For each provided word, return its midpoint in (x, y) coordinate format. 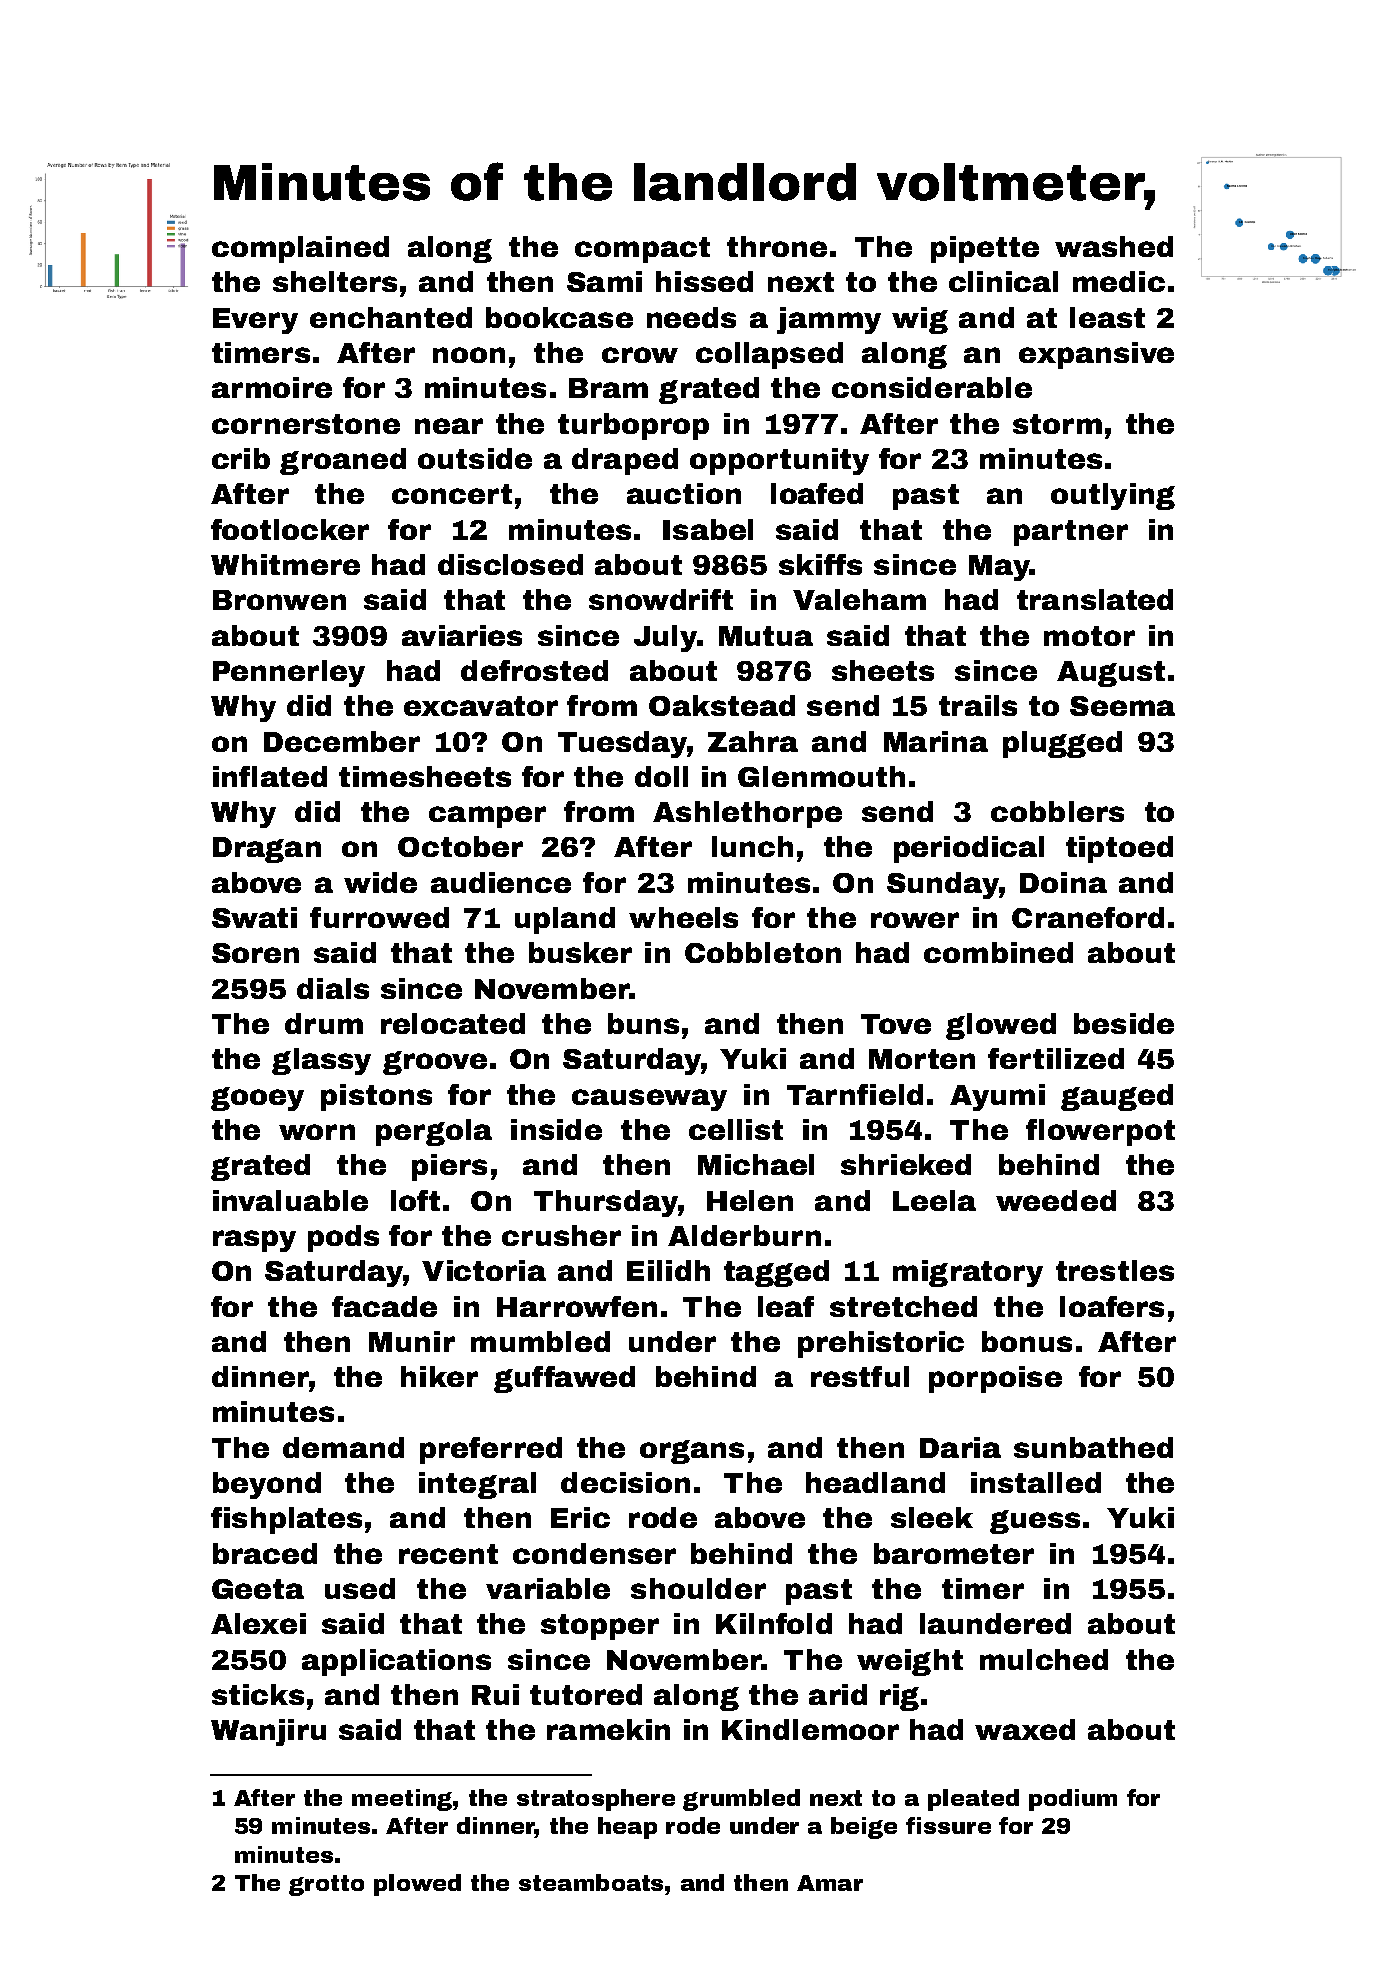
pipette (985, 249)
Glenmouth (821, 776)
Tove (896, 1024)
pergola (434, 1132)
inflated (270, 776)
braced (265, 1553)
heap (627, 1828)
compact (642, 250)
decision (625, 1482)
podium (1073, 1800)
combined (998, 952)
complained (300, 249)
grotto (326, 1885)
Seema (1122, 706)
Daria (960, 1447)
